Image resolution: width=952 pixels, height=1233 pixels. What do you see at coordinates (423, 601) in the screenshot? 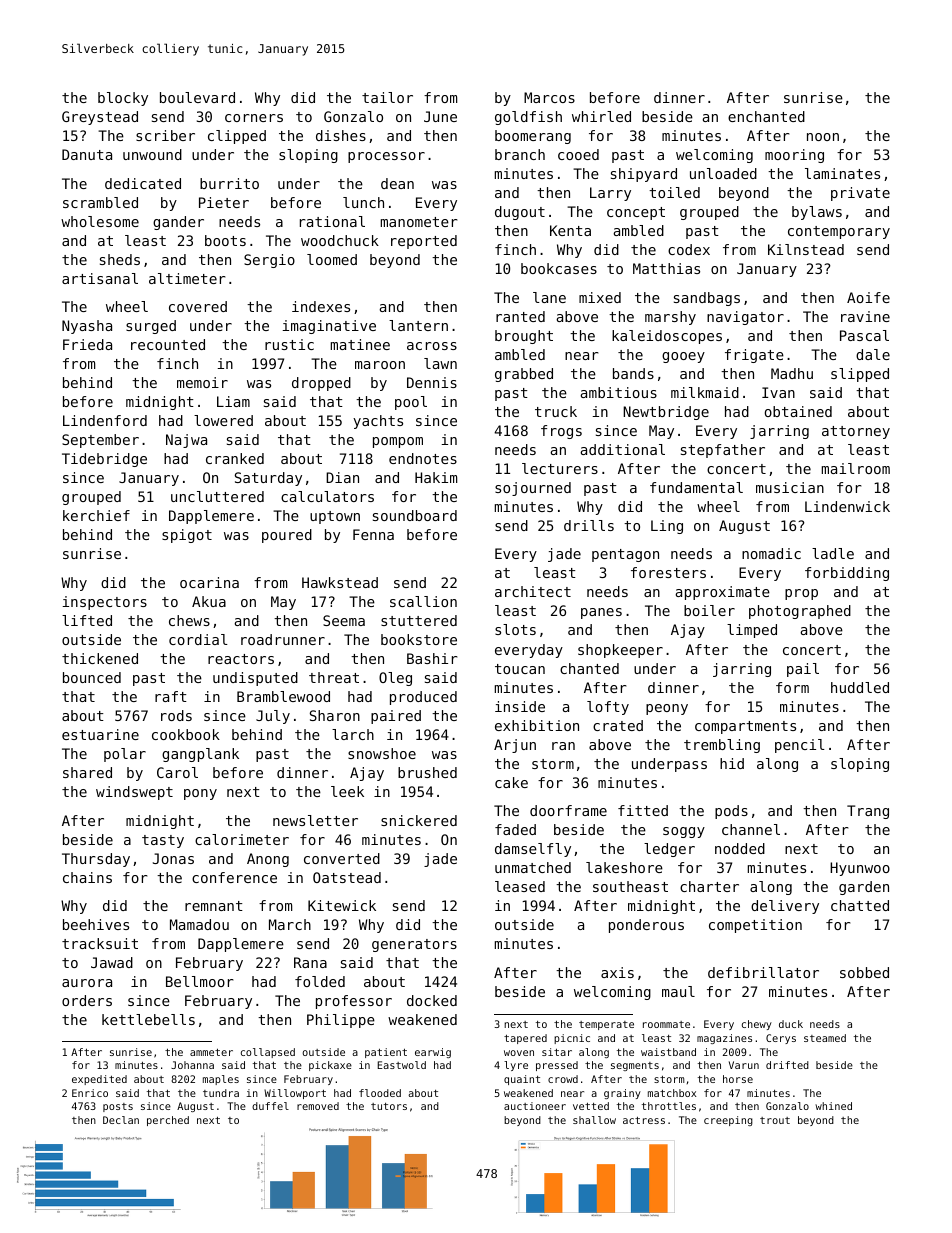
I see `scallion` at bounding box center [423, 601].
